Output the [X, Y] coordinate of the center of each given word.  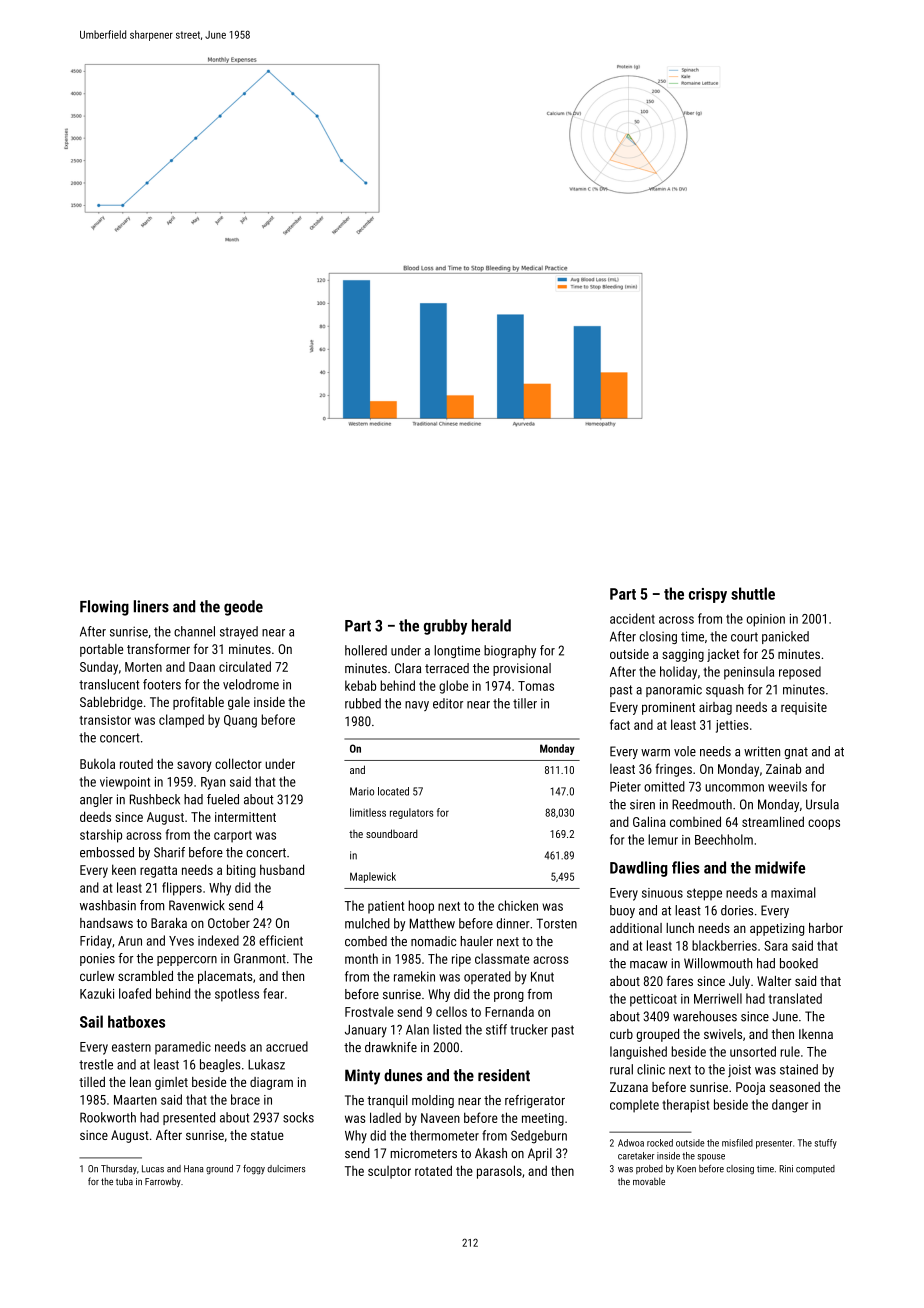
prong [509, 997]
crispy [708, 595]
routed [136, 764]
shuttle [753, 593]
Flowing [104, 608]
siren [642, 804]
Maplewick [373, 877]
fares [680, 980]
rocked [660, 1143]
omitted [664, 786]
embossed [107, 852]
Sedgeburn [539, 1137]
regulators [411, 813]
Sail [91, 1021]
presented [189, 1118]
